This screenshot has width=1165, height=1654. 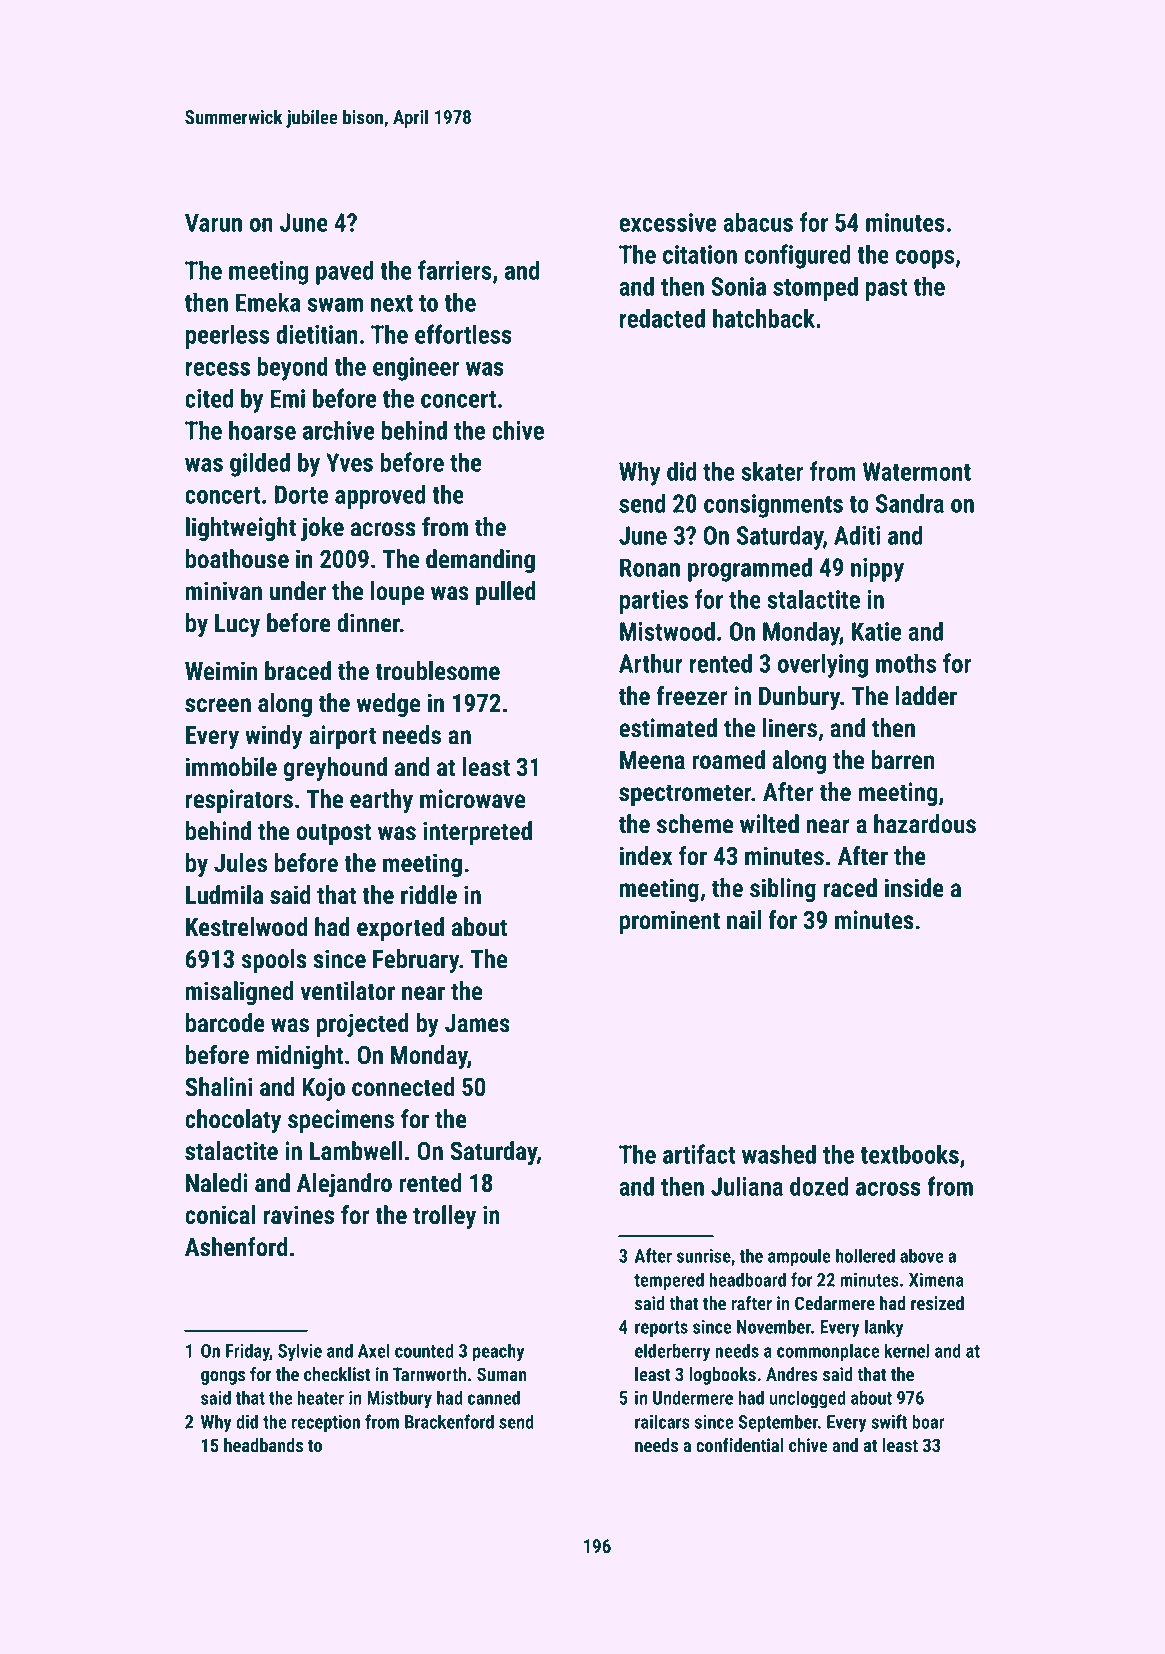 What do you see at coordinates (699, 1154) in the screenshot?
I see `artifact` at bounding box center [699, 1154].
